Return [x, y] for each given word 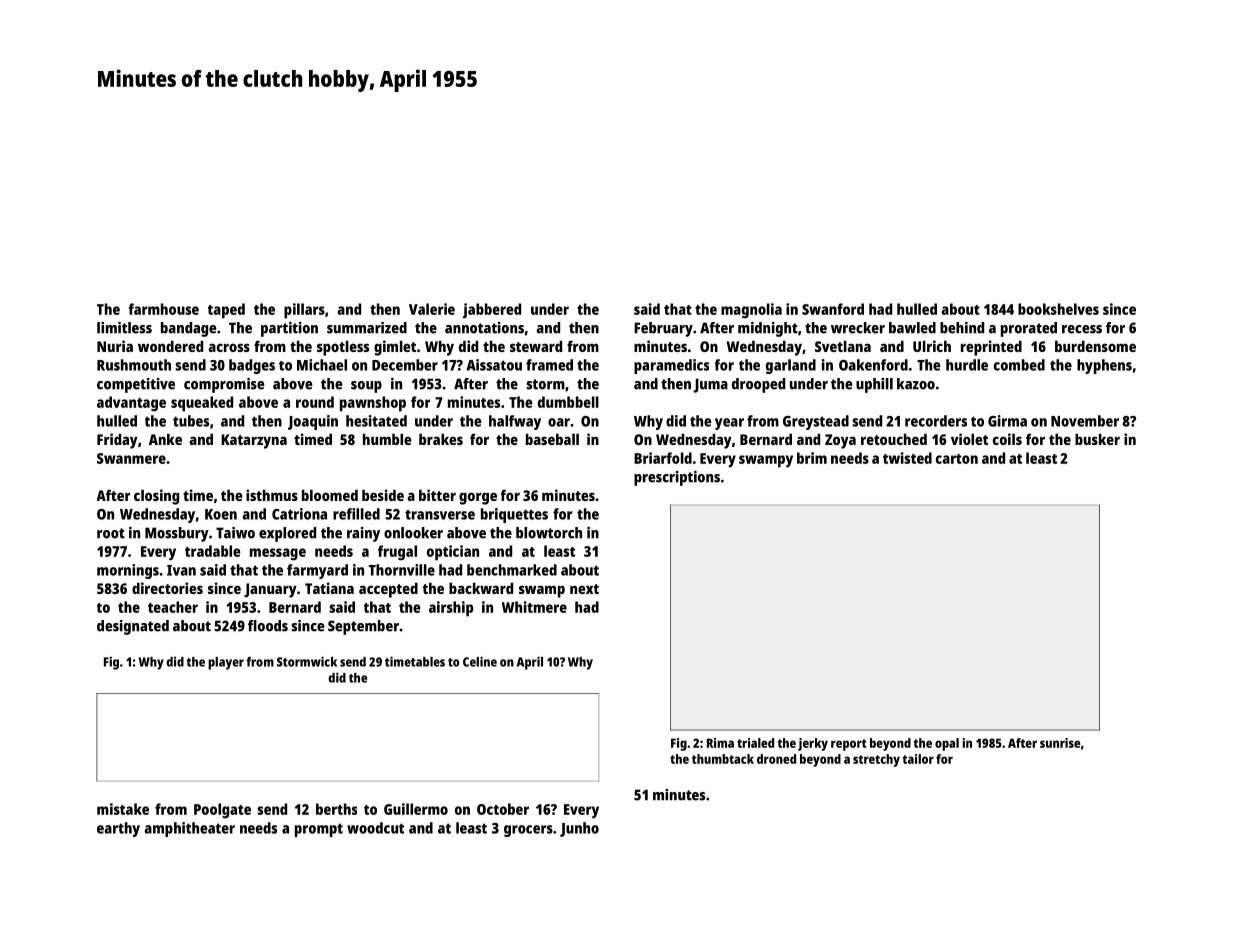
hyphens [1104, 366]
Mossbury [177, 534]
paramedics [671, 366]
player [226, 663]
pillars [304, 311]
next [584, 589]
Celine [480, 661]
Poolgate [222, 811]
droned [776, 759]
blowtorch [549, 533]
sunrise [1060, 743]
